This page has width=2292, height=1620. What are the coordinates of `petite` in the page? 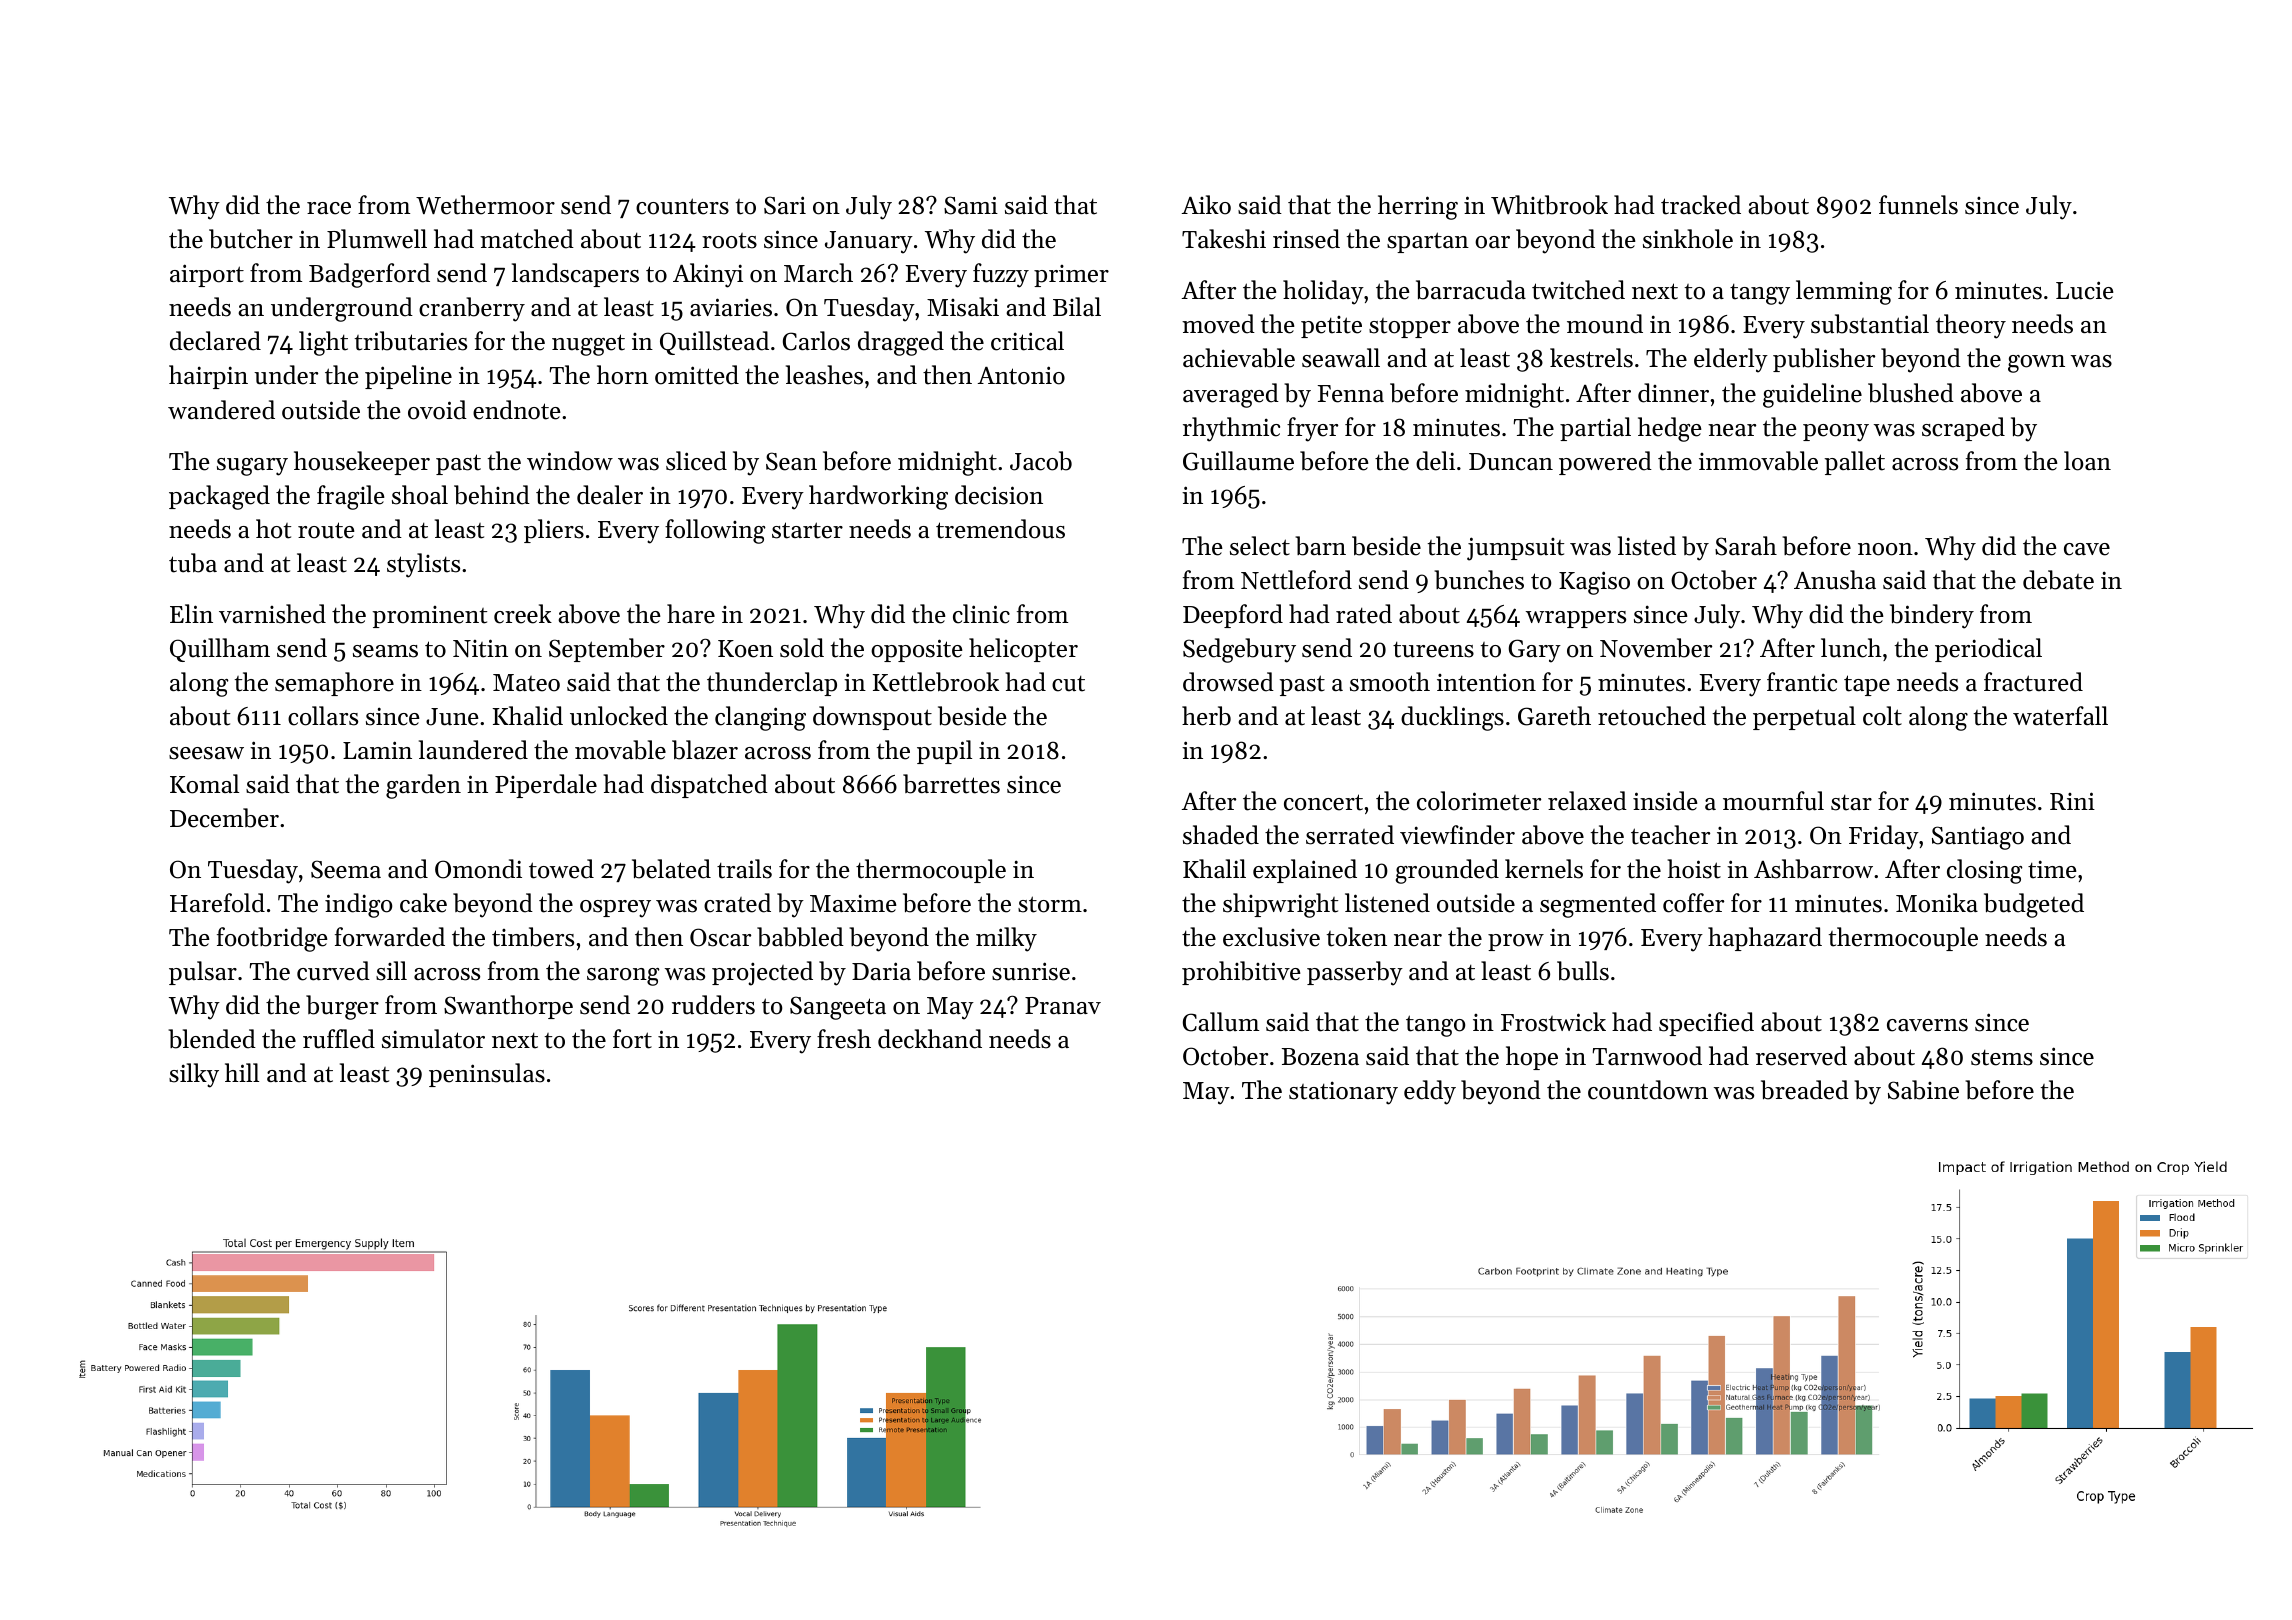 It's located at (1331, 327).
